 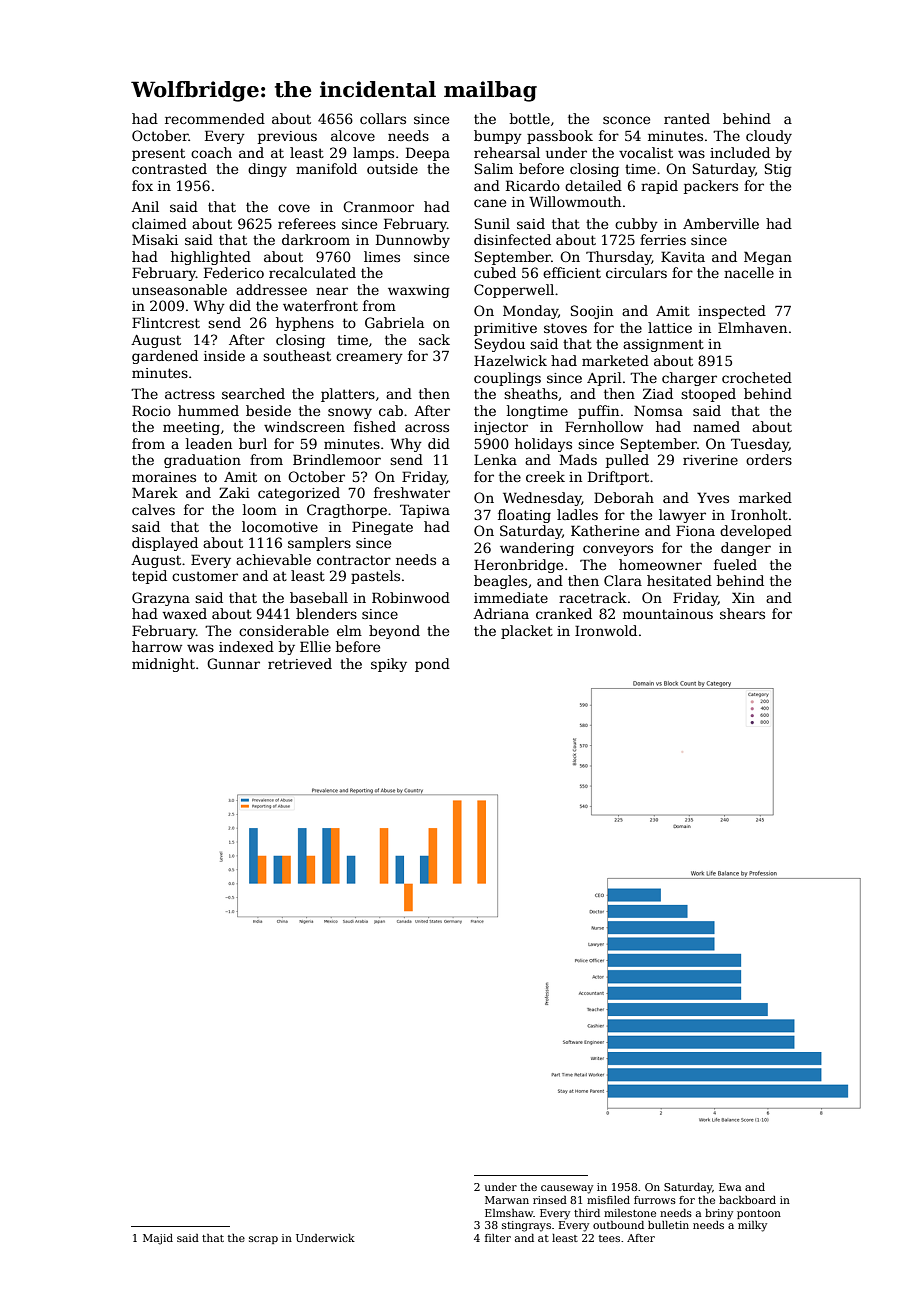 I want to click on Copperwell, so click(x=514, y=291).
